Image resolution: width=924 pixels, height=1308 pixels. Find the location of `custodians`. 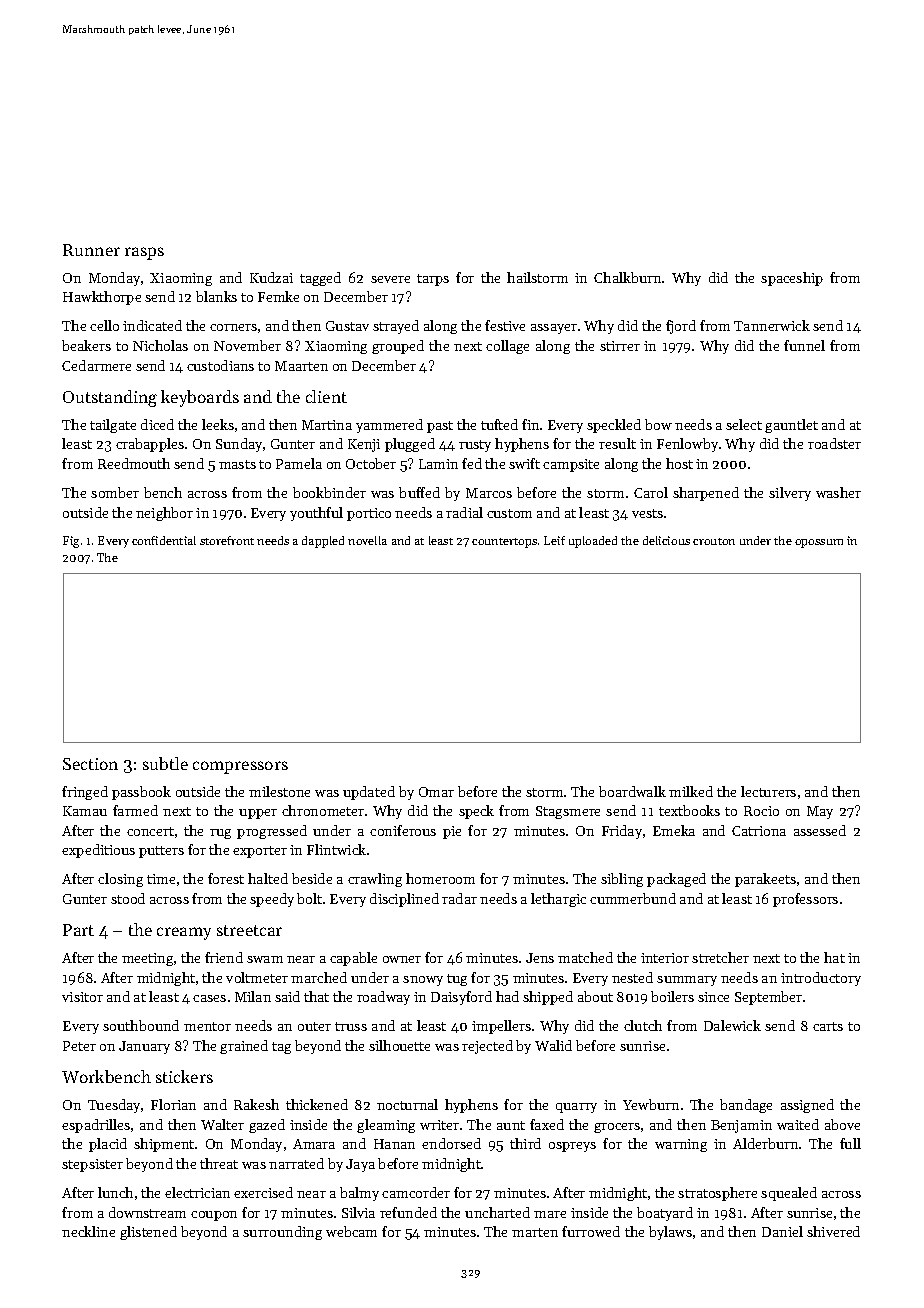

custodians is located at coordinates (220, 365).
